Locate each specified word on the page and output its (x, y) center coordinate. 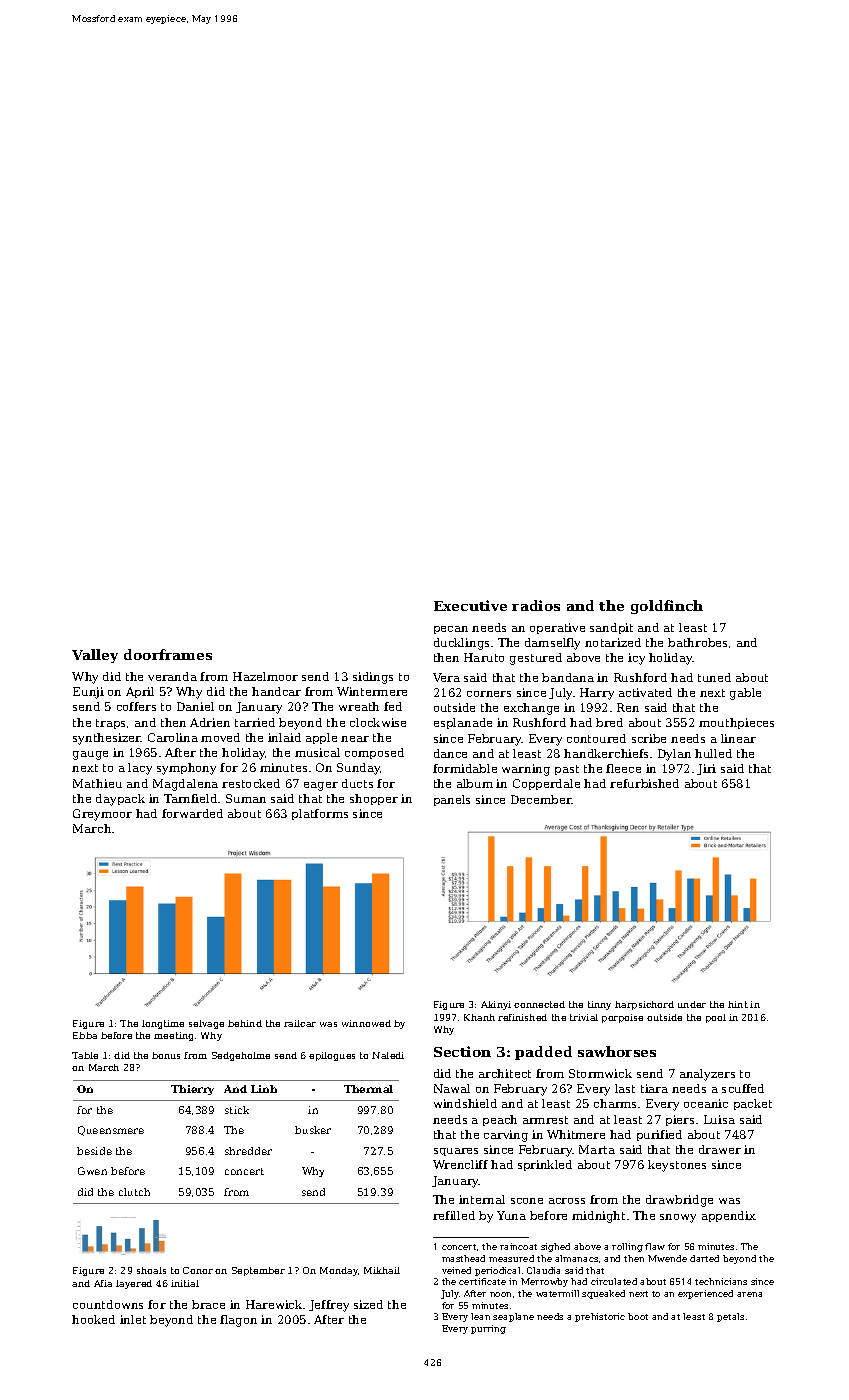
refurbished (644, 783)
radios (536, 605)
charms (615, 1103)
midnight (598, 1217)
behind (245, 1023)
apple (321, 738)
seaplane (513, 1317)
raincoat (518, 1246)
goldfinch (667, 607)
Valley (95, 656)
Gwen (92, 1171)
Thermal (368, 1089)
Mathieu (97, 783)
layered (134, 1284)
